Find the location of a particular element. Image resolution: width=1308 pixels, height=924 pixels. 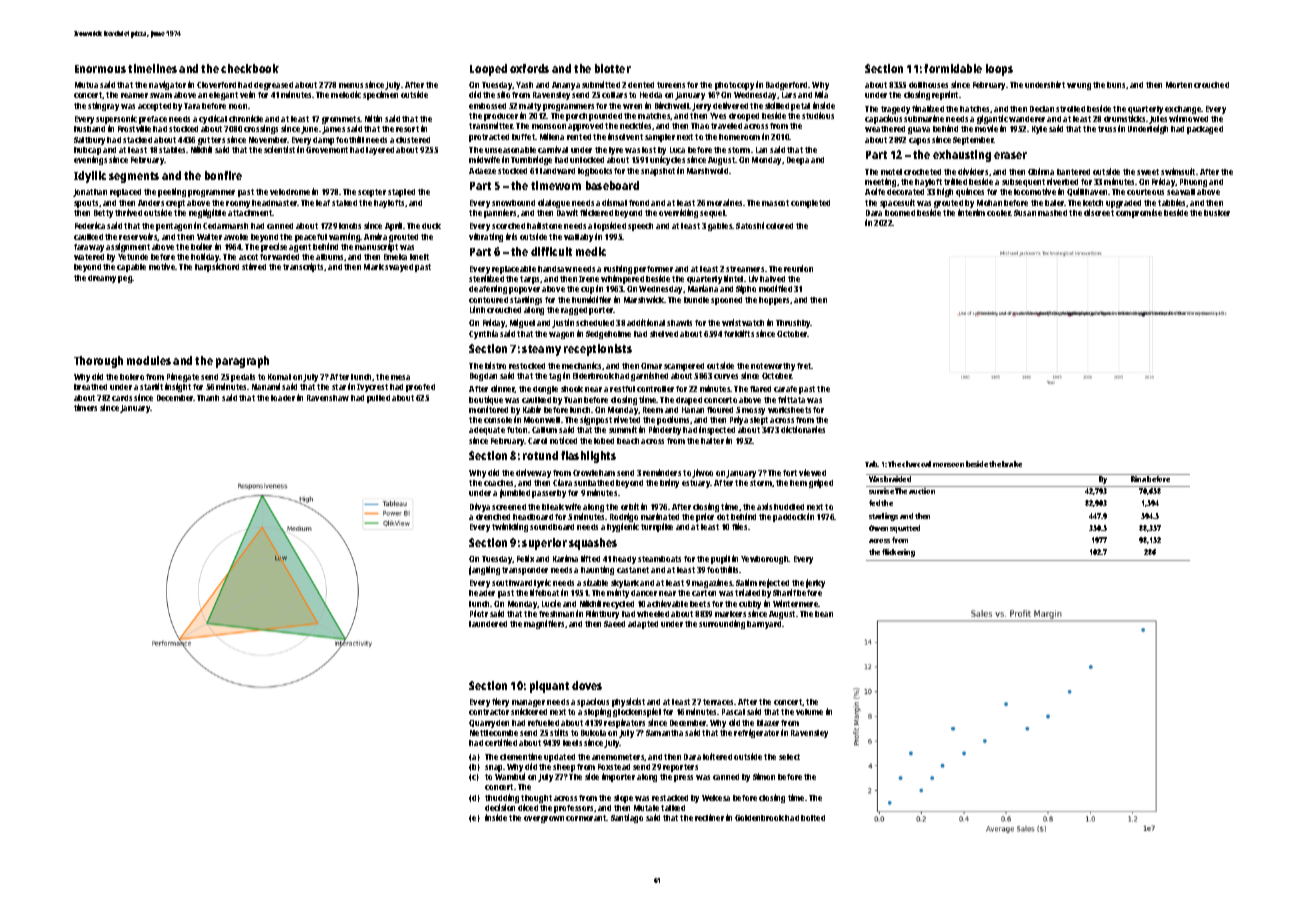

overgrown is located at coordinates (544, 819).
